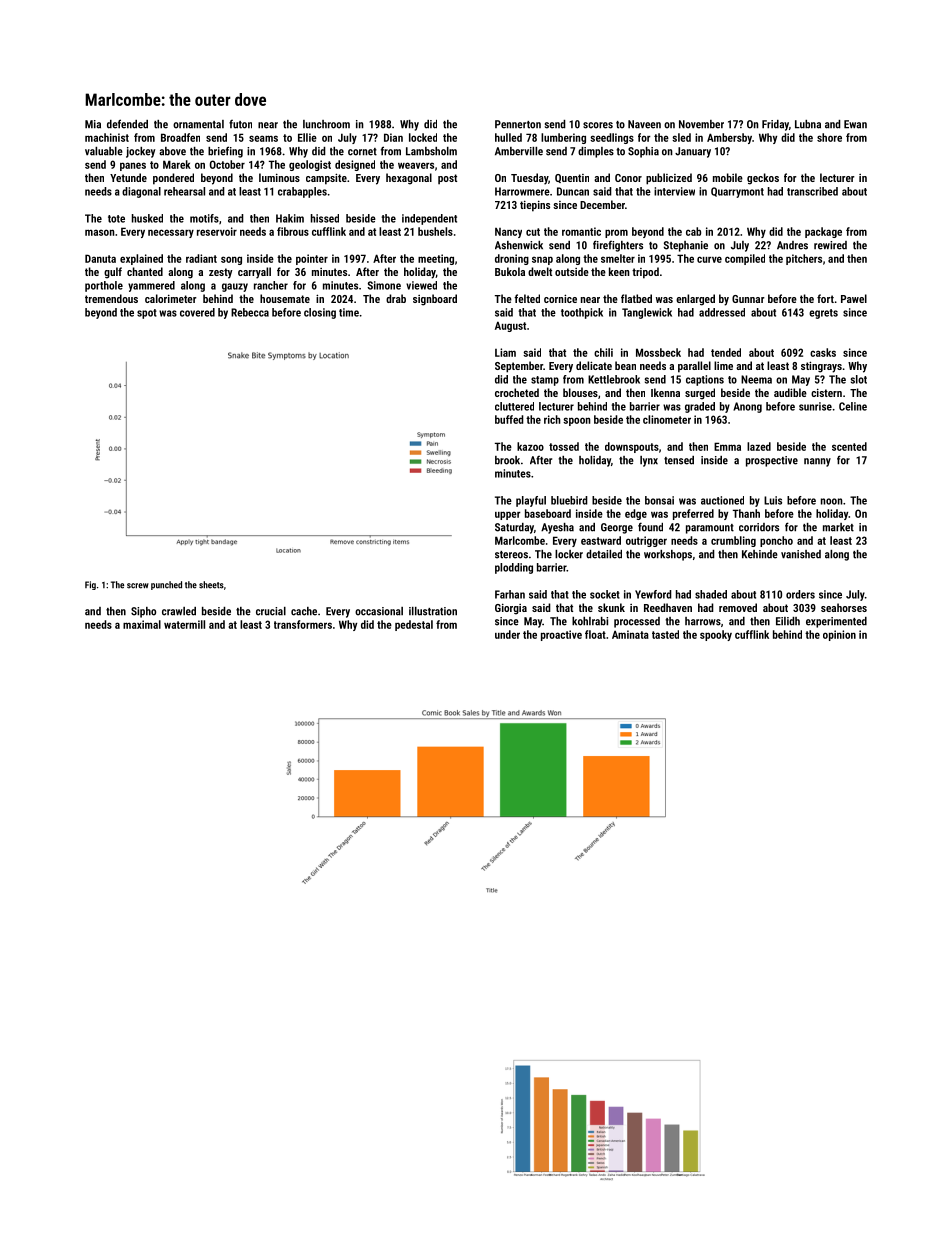 The image size is (952, 1233). What do you see at coordinates (116, 219) in the document?
I see `tote` at bounding box center [116, 219].
